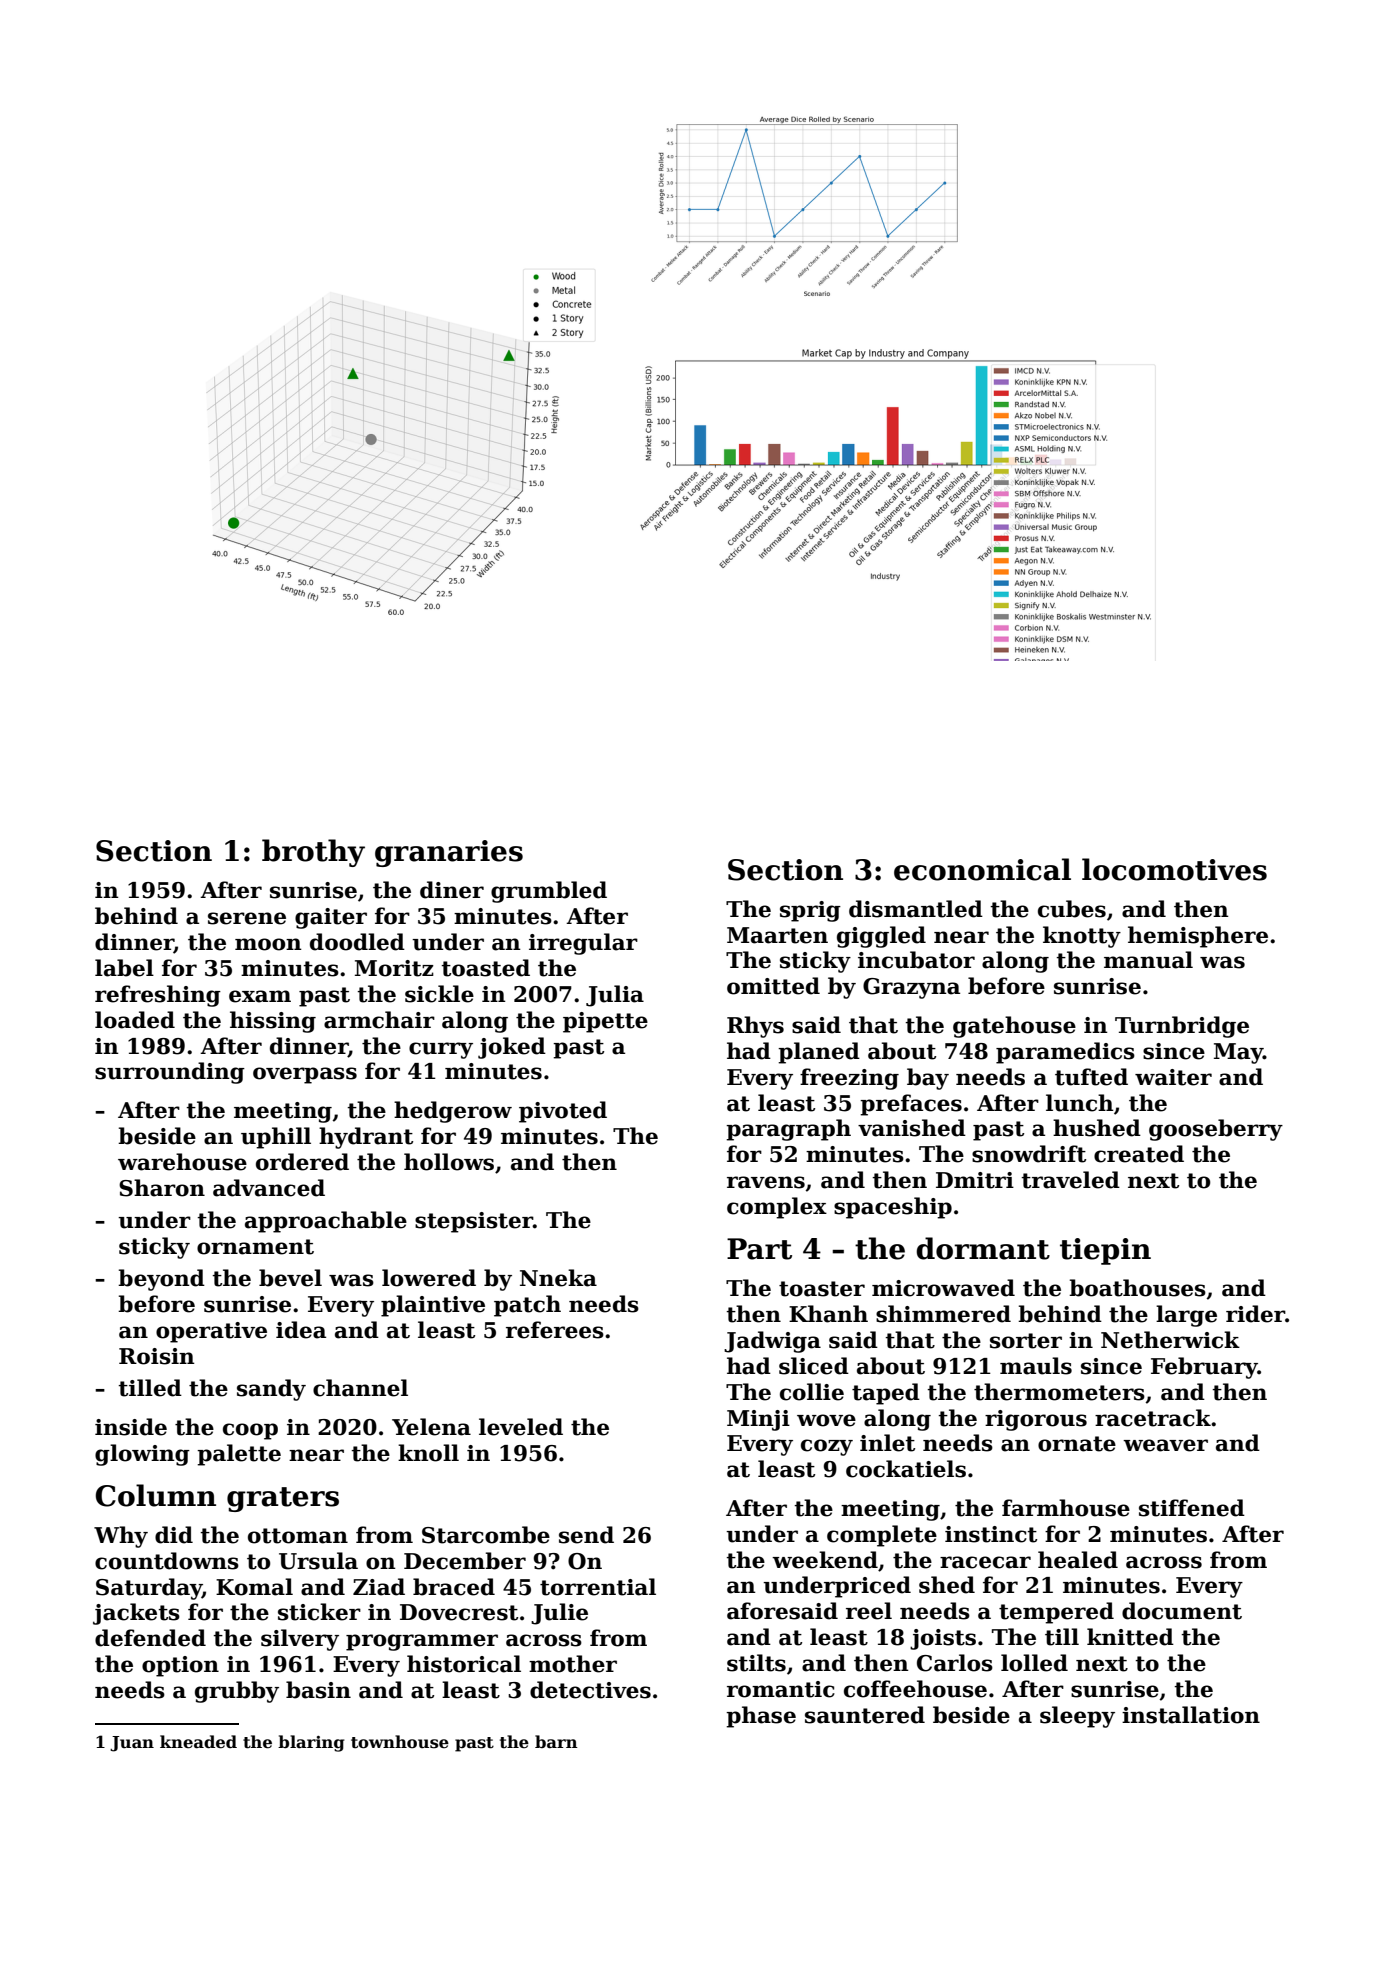 The image size is (1386, 1969). I want to click on weekend, so click(825, 1560).
